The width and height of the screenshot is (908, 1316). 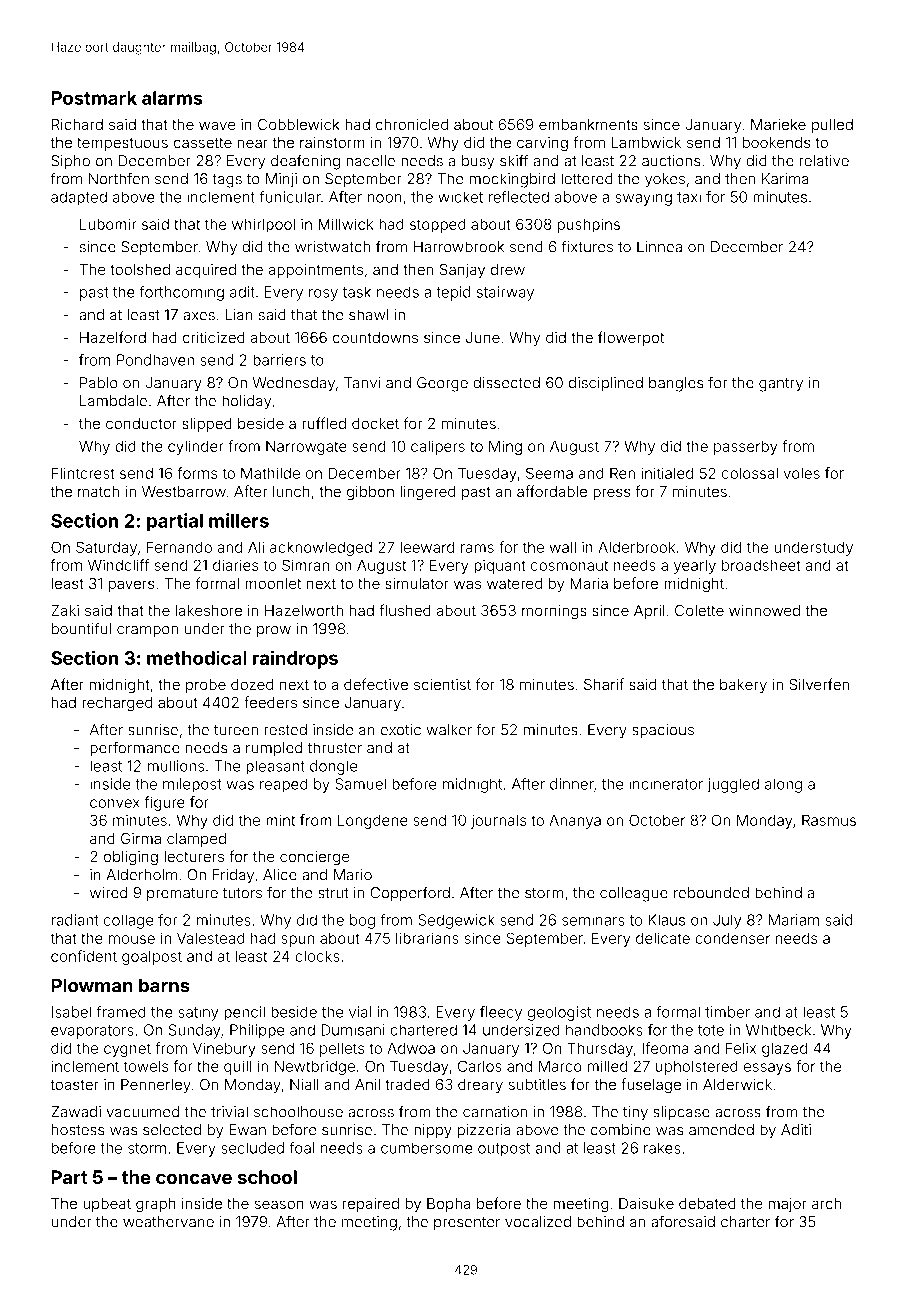 I want to click on flushed, so click(x=405, y=610).
